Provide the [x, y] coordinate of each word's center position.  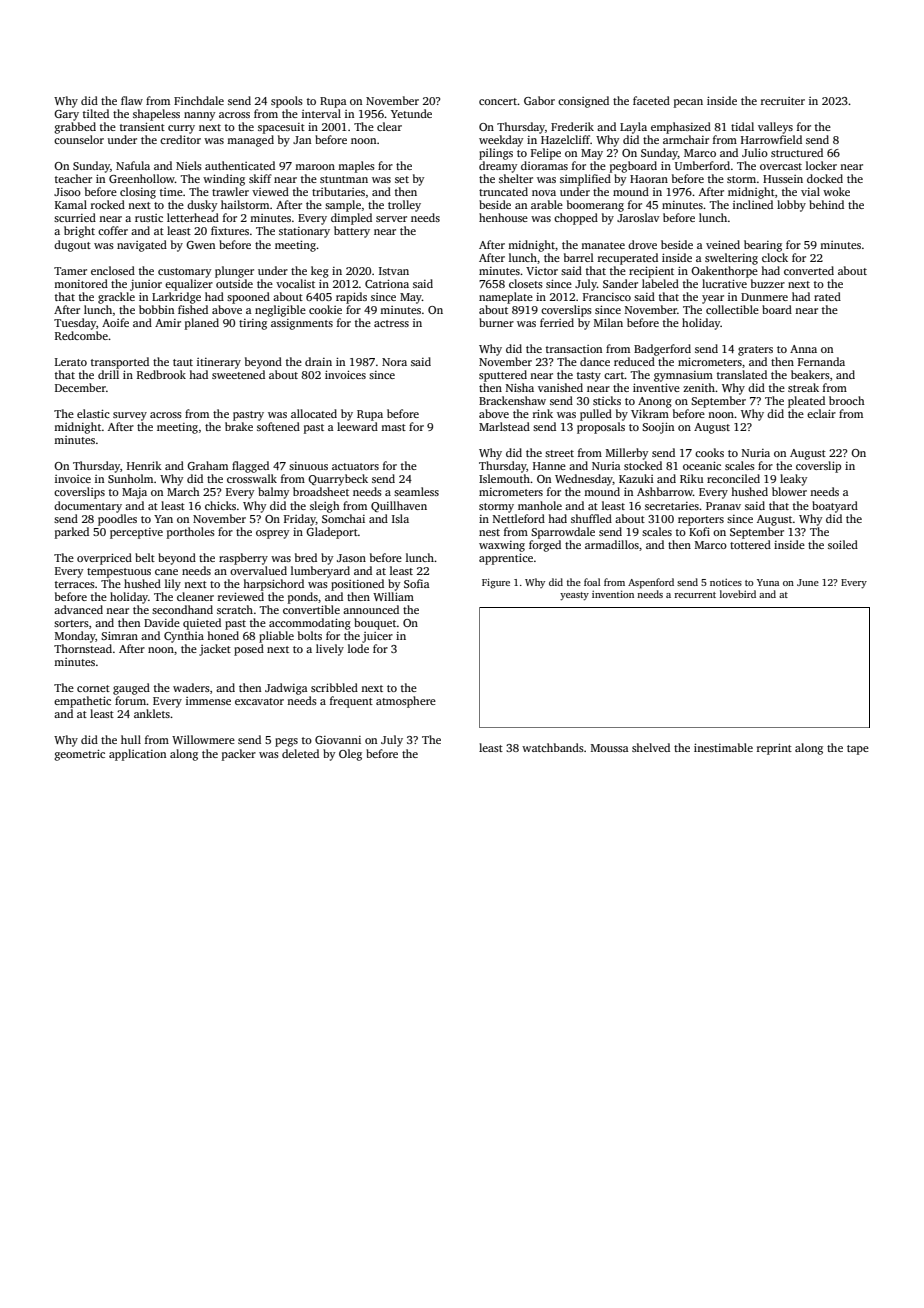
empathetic [82, 702]
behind [826, 204]
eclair [821, 413]
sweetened [238, 374]
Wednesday [584, 480]
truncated [503, 191]
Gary [66, 115]
